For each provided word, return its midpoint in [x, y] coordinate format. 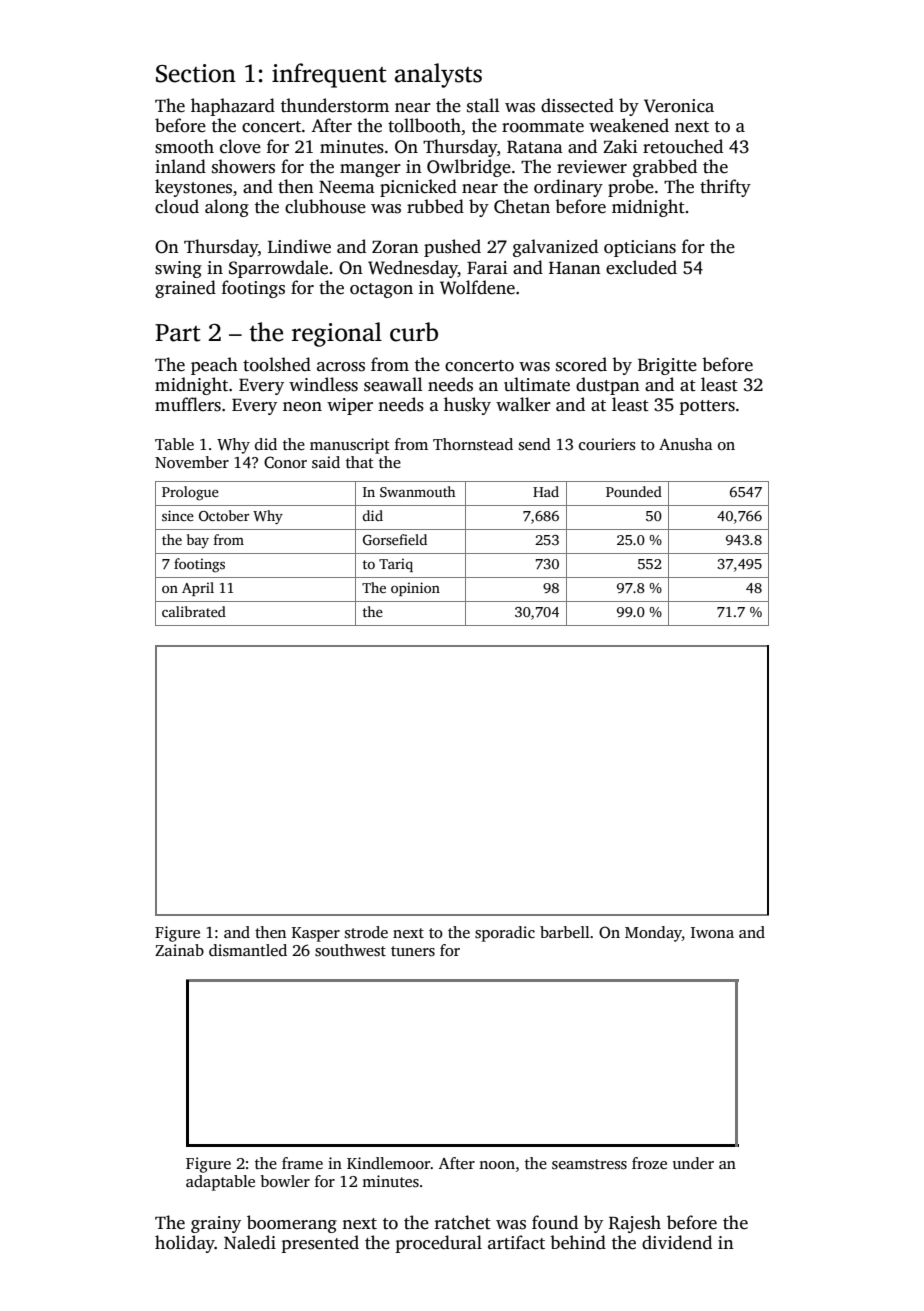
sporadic [505, 934]
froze [649, 1163]
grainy [216, 1224]
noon [497, 1165]
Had [546, 491]
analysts [438, 75]
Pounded [634, 491]
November [192, 462]
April [198, 589]
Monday [653, 934]
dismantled [248, 950]
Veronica [679, 106]
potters [707, 407]
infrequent [329, 75]
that [360, 462]
